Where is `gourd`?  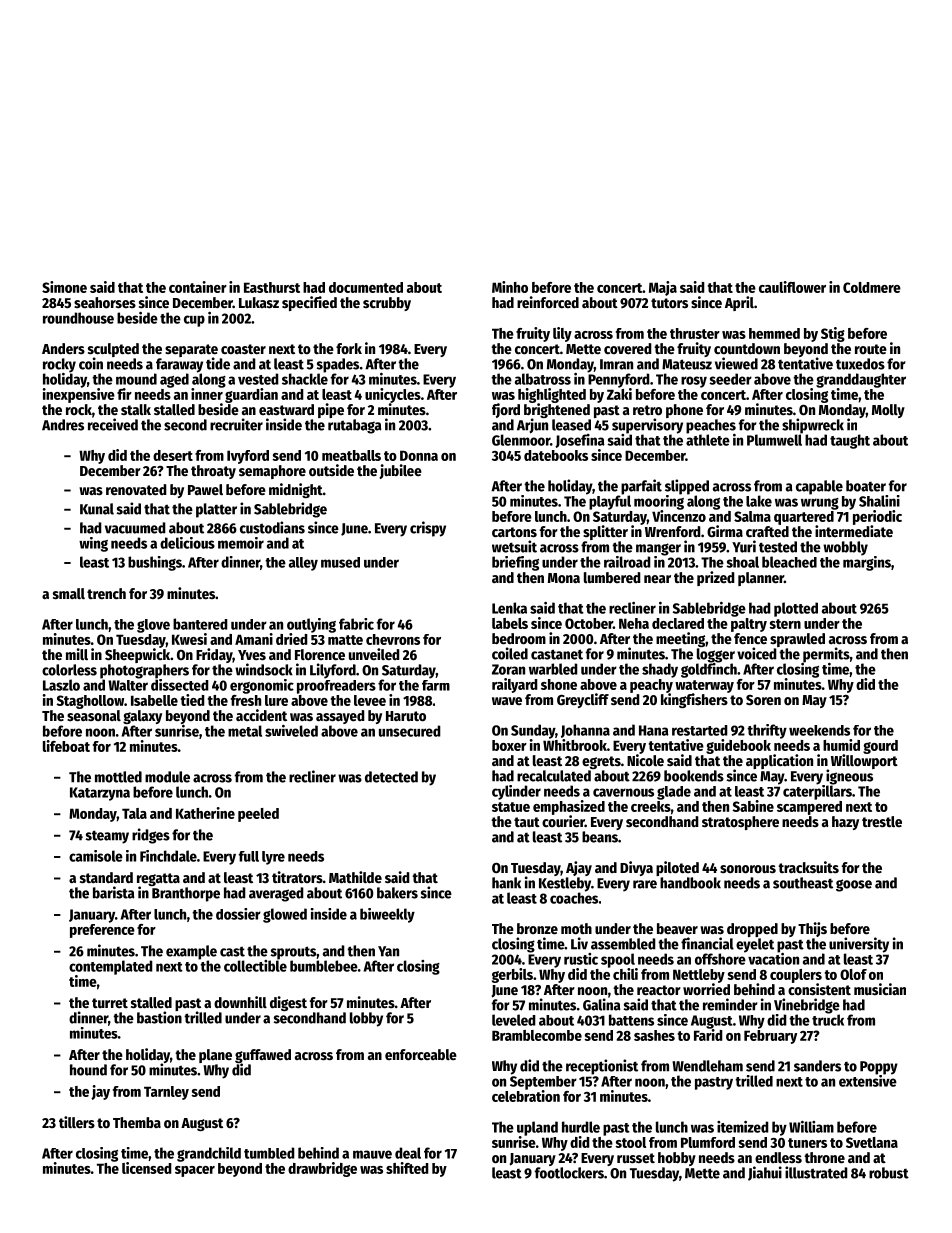 gourd is located at coordinates (880, 747).
